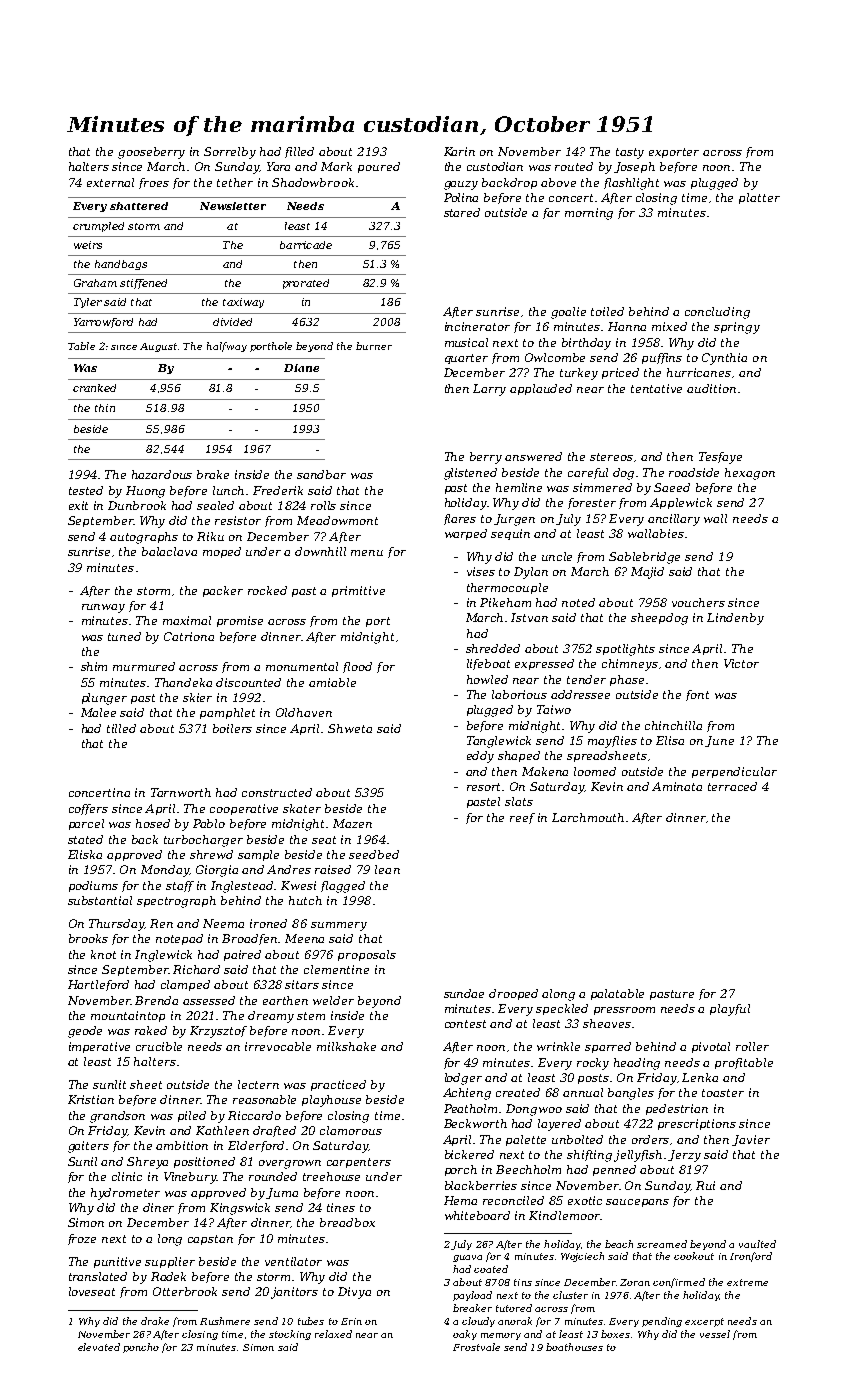 This image has height=1400, width=849. Describe the element at coordinates (589, 214) in the image. I see `morning` at that location.
